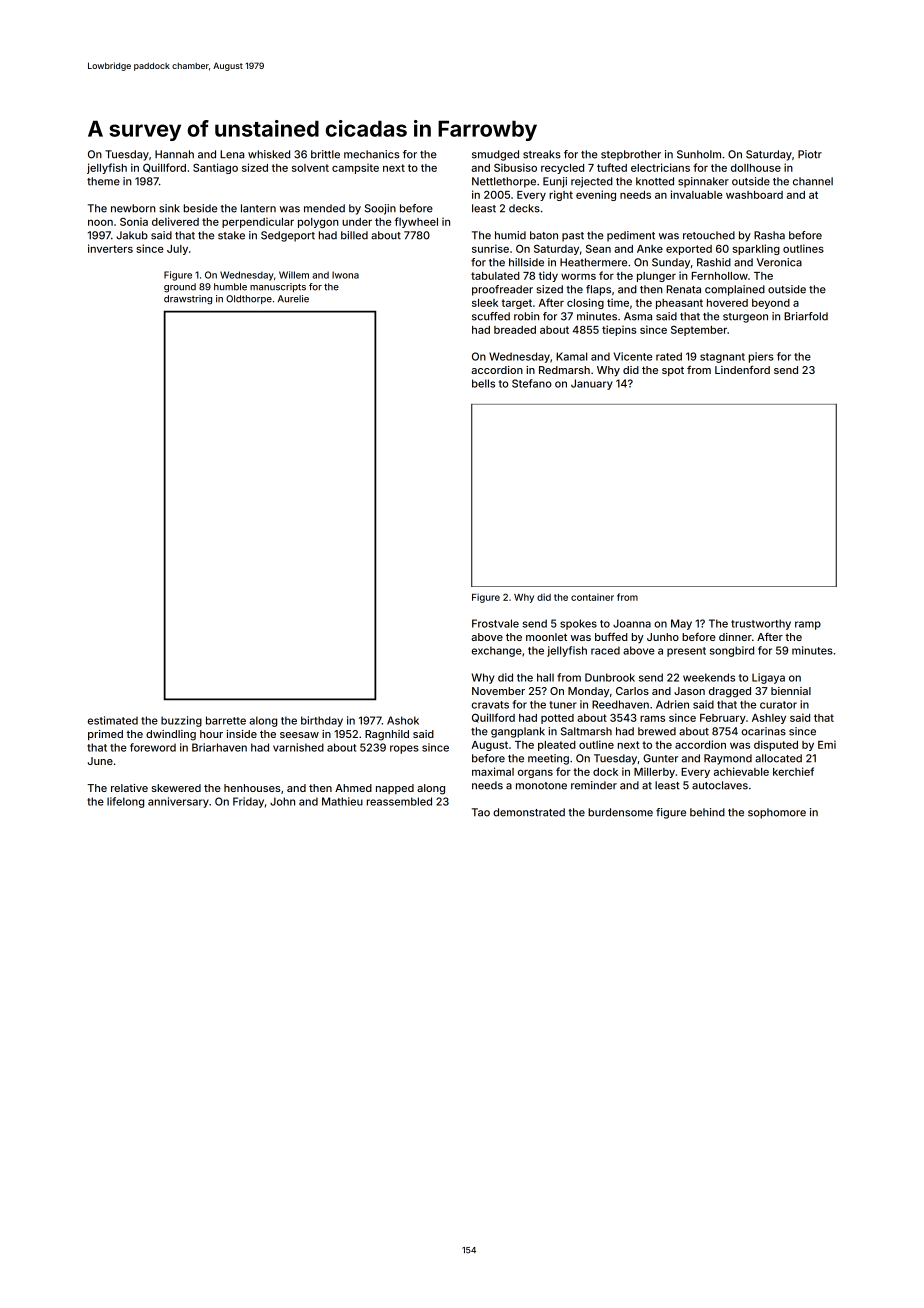 The height and width of the screenshot is (1308, 924). I want to click on ramp, so click(808, 625).
